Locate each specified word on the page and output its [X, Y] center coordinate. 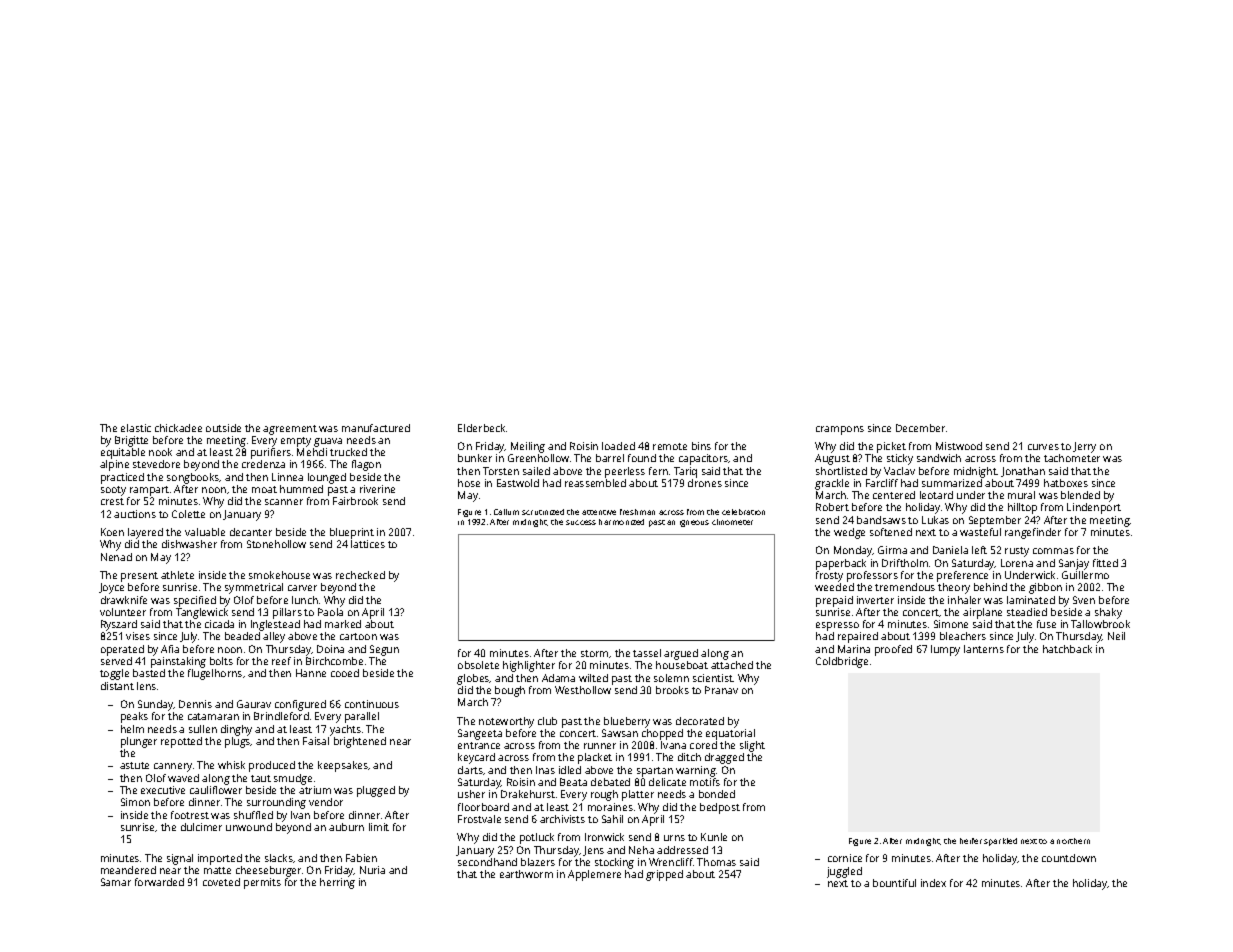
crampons [840, 430]
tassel [647, 653]
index [933, 883]
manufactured [376, 428]
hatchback [1067, 649]
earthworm [526, 874]
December [920, 428]
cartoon [358, 636]
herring [337, 883]
